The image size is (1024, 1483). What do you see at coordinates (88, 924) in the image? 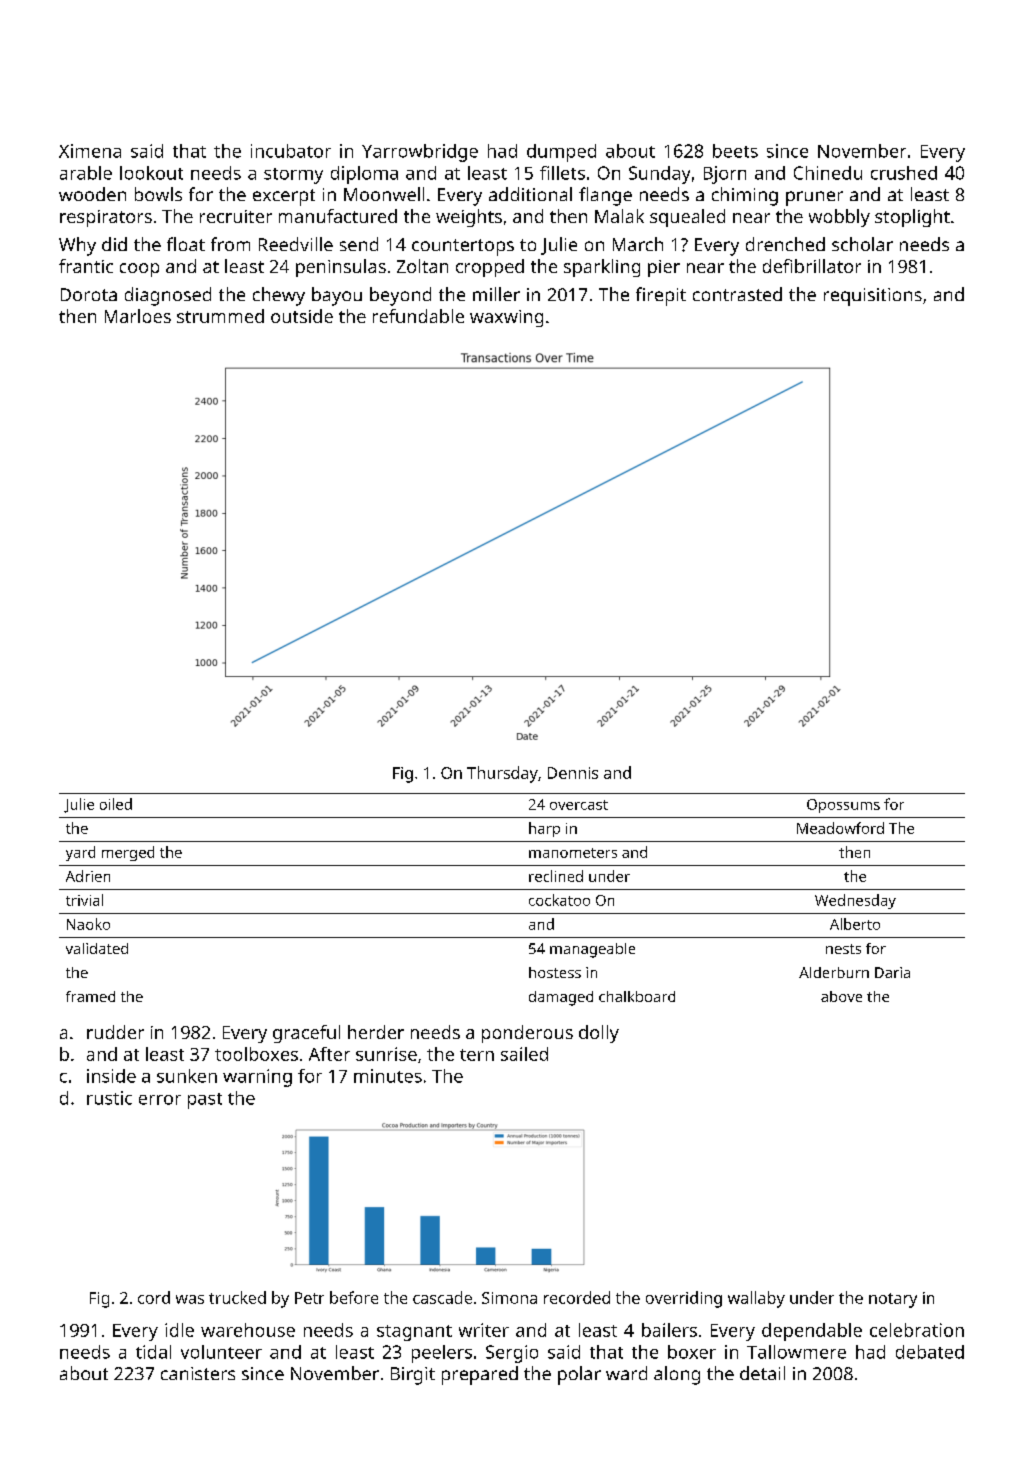
I see `Naoko` at bounding box center [88, 924].
